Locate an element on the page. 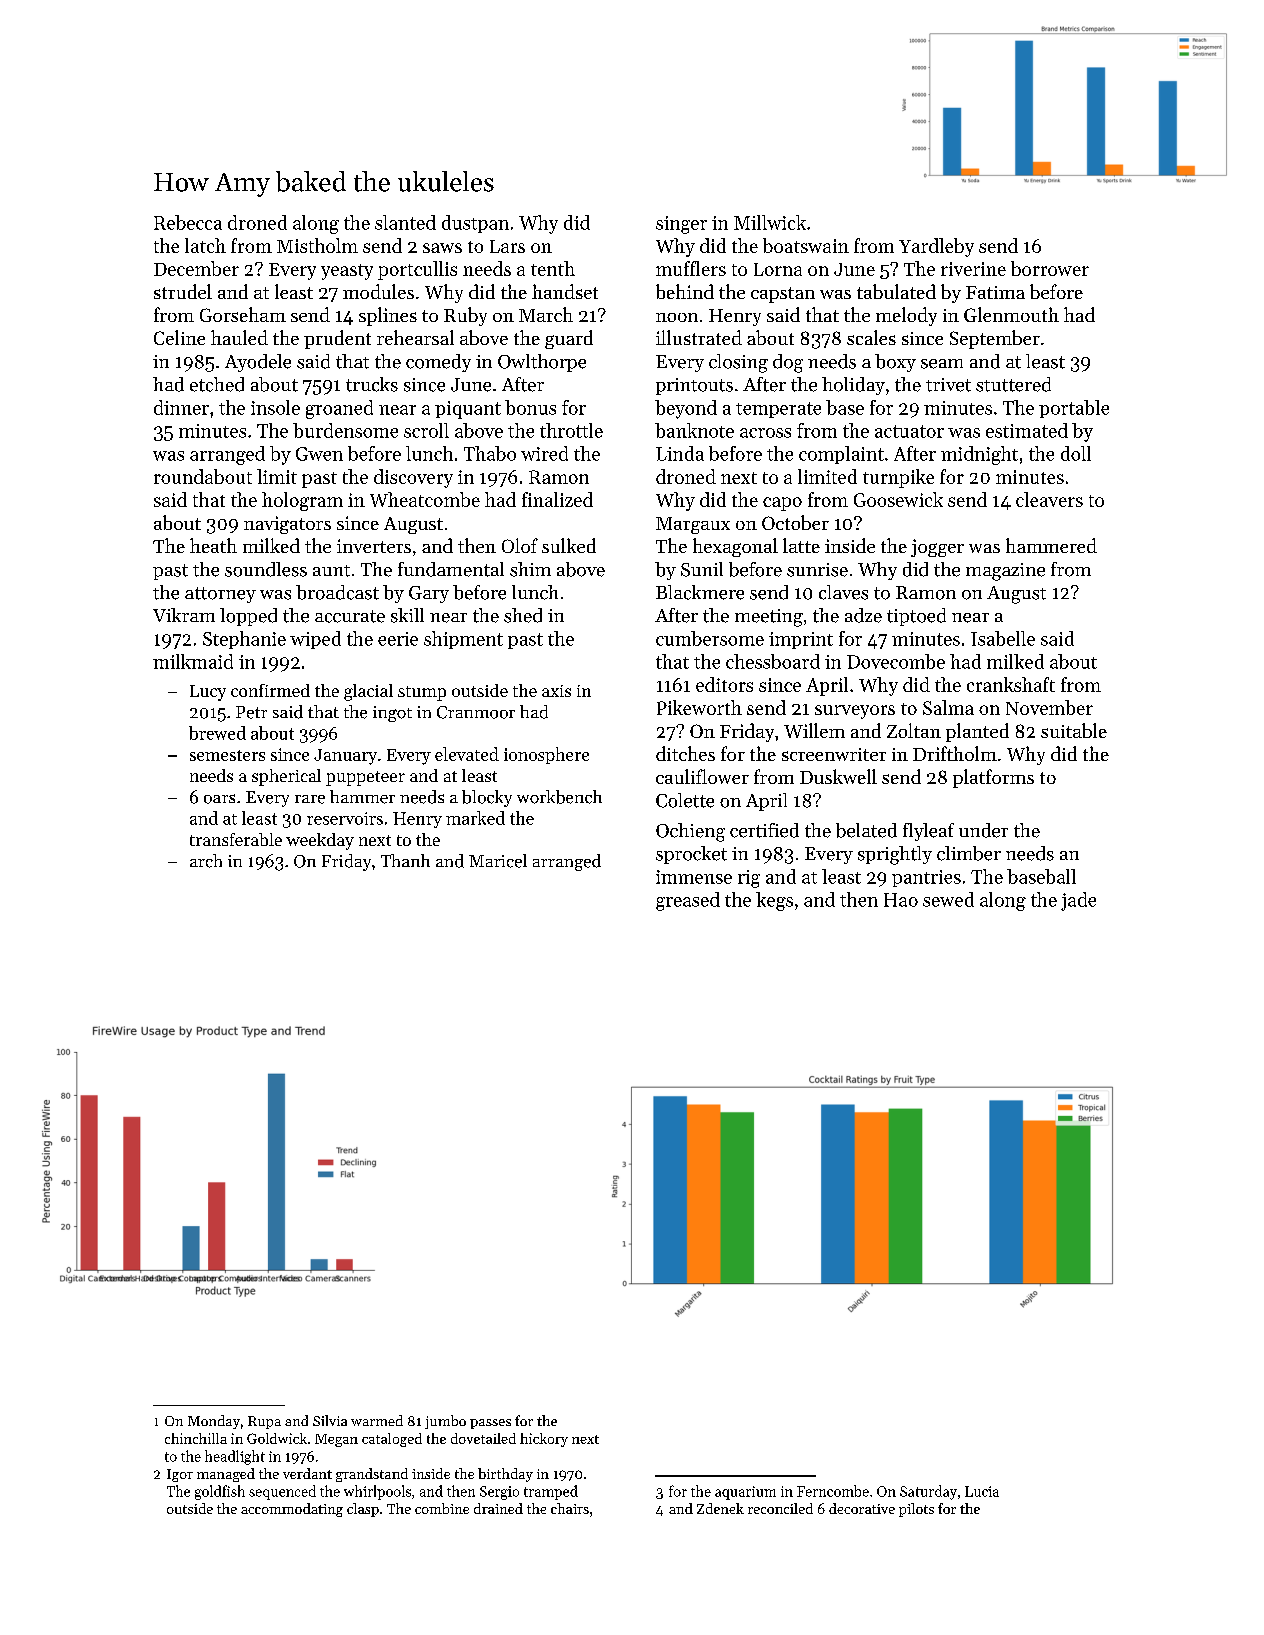 The image size is (1264, 1635). slanted is located at coordinates (405, 222).
